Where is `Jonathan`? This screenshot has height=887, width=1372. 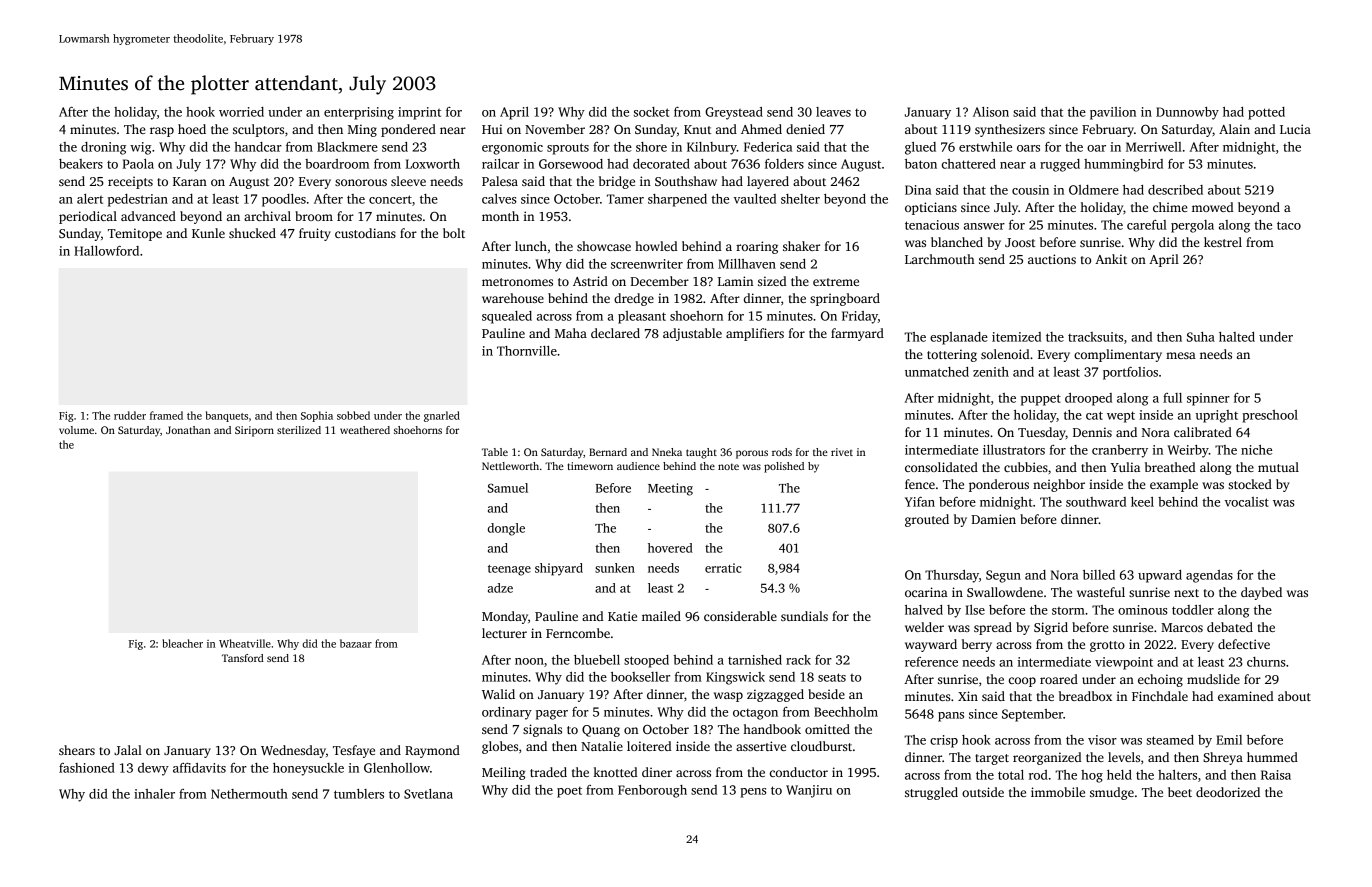
Jonathan is located at coordinates (188, 430).
